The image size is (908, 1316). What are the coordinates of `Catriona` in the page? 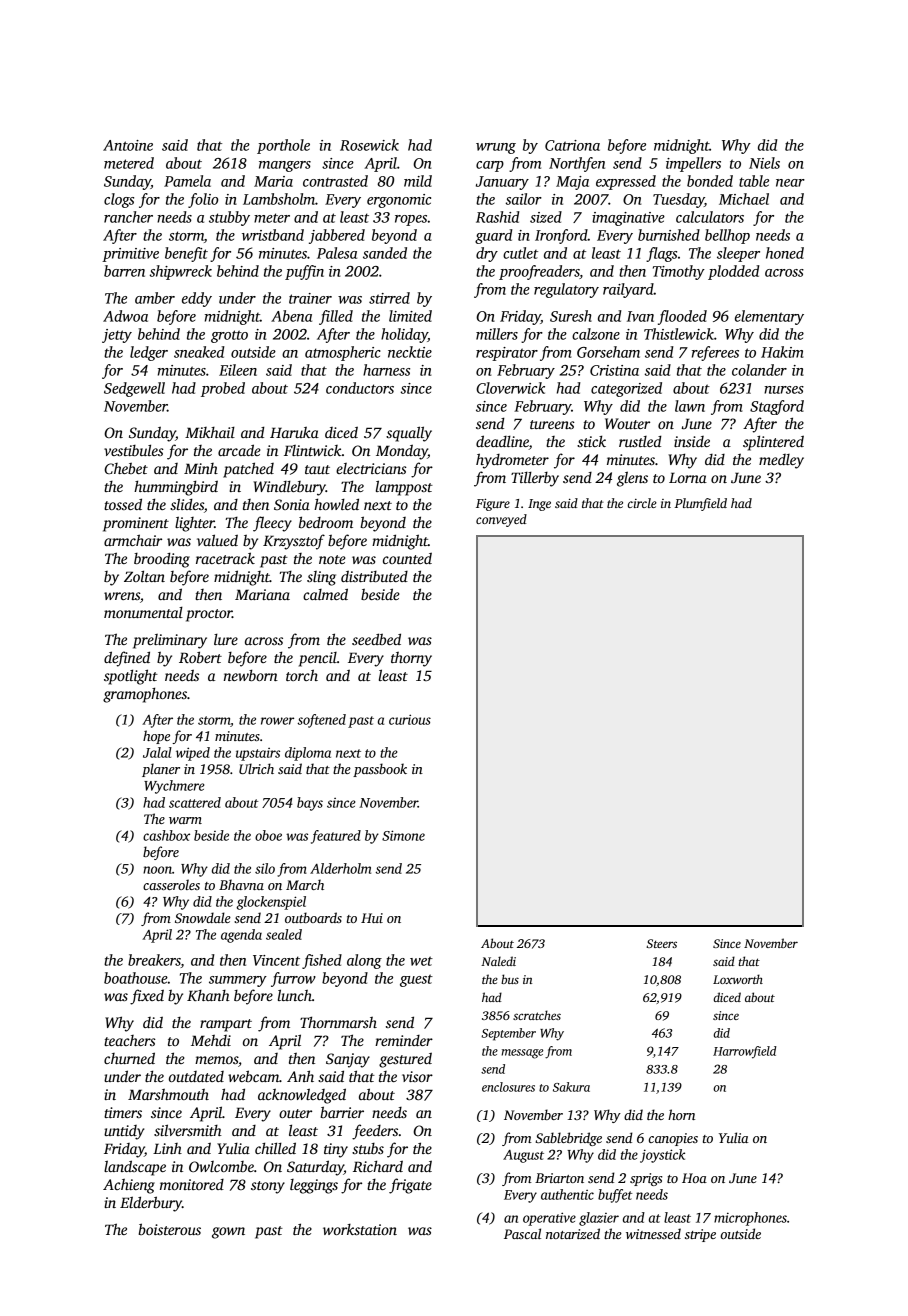 It's located at (572, 145).
